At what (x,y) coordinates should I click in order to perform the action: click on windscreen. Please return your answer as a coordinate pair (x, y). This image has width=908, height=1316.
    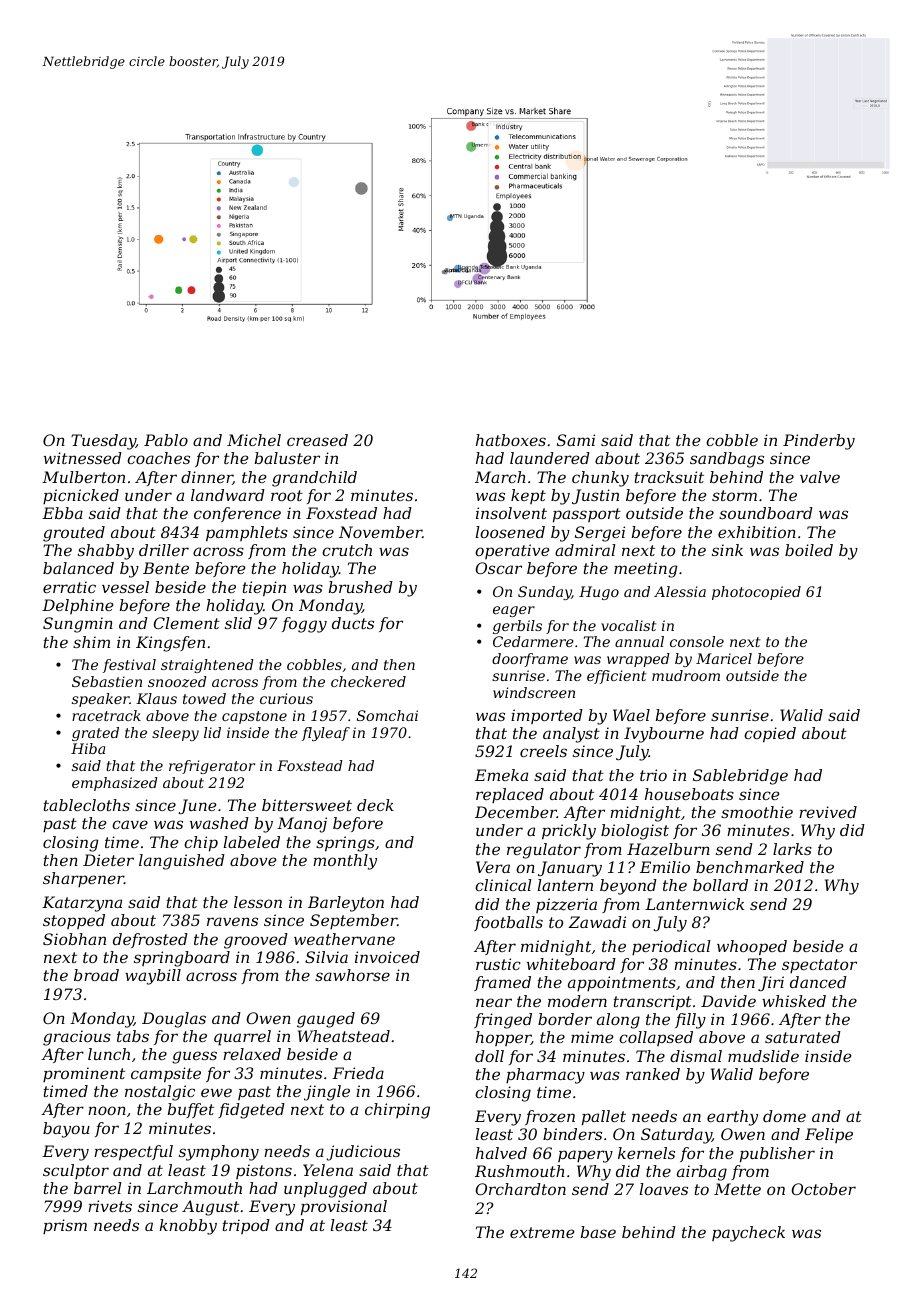
    Looking at the image, I should click on (534, 692).
